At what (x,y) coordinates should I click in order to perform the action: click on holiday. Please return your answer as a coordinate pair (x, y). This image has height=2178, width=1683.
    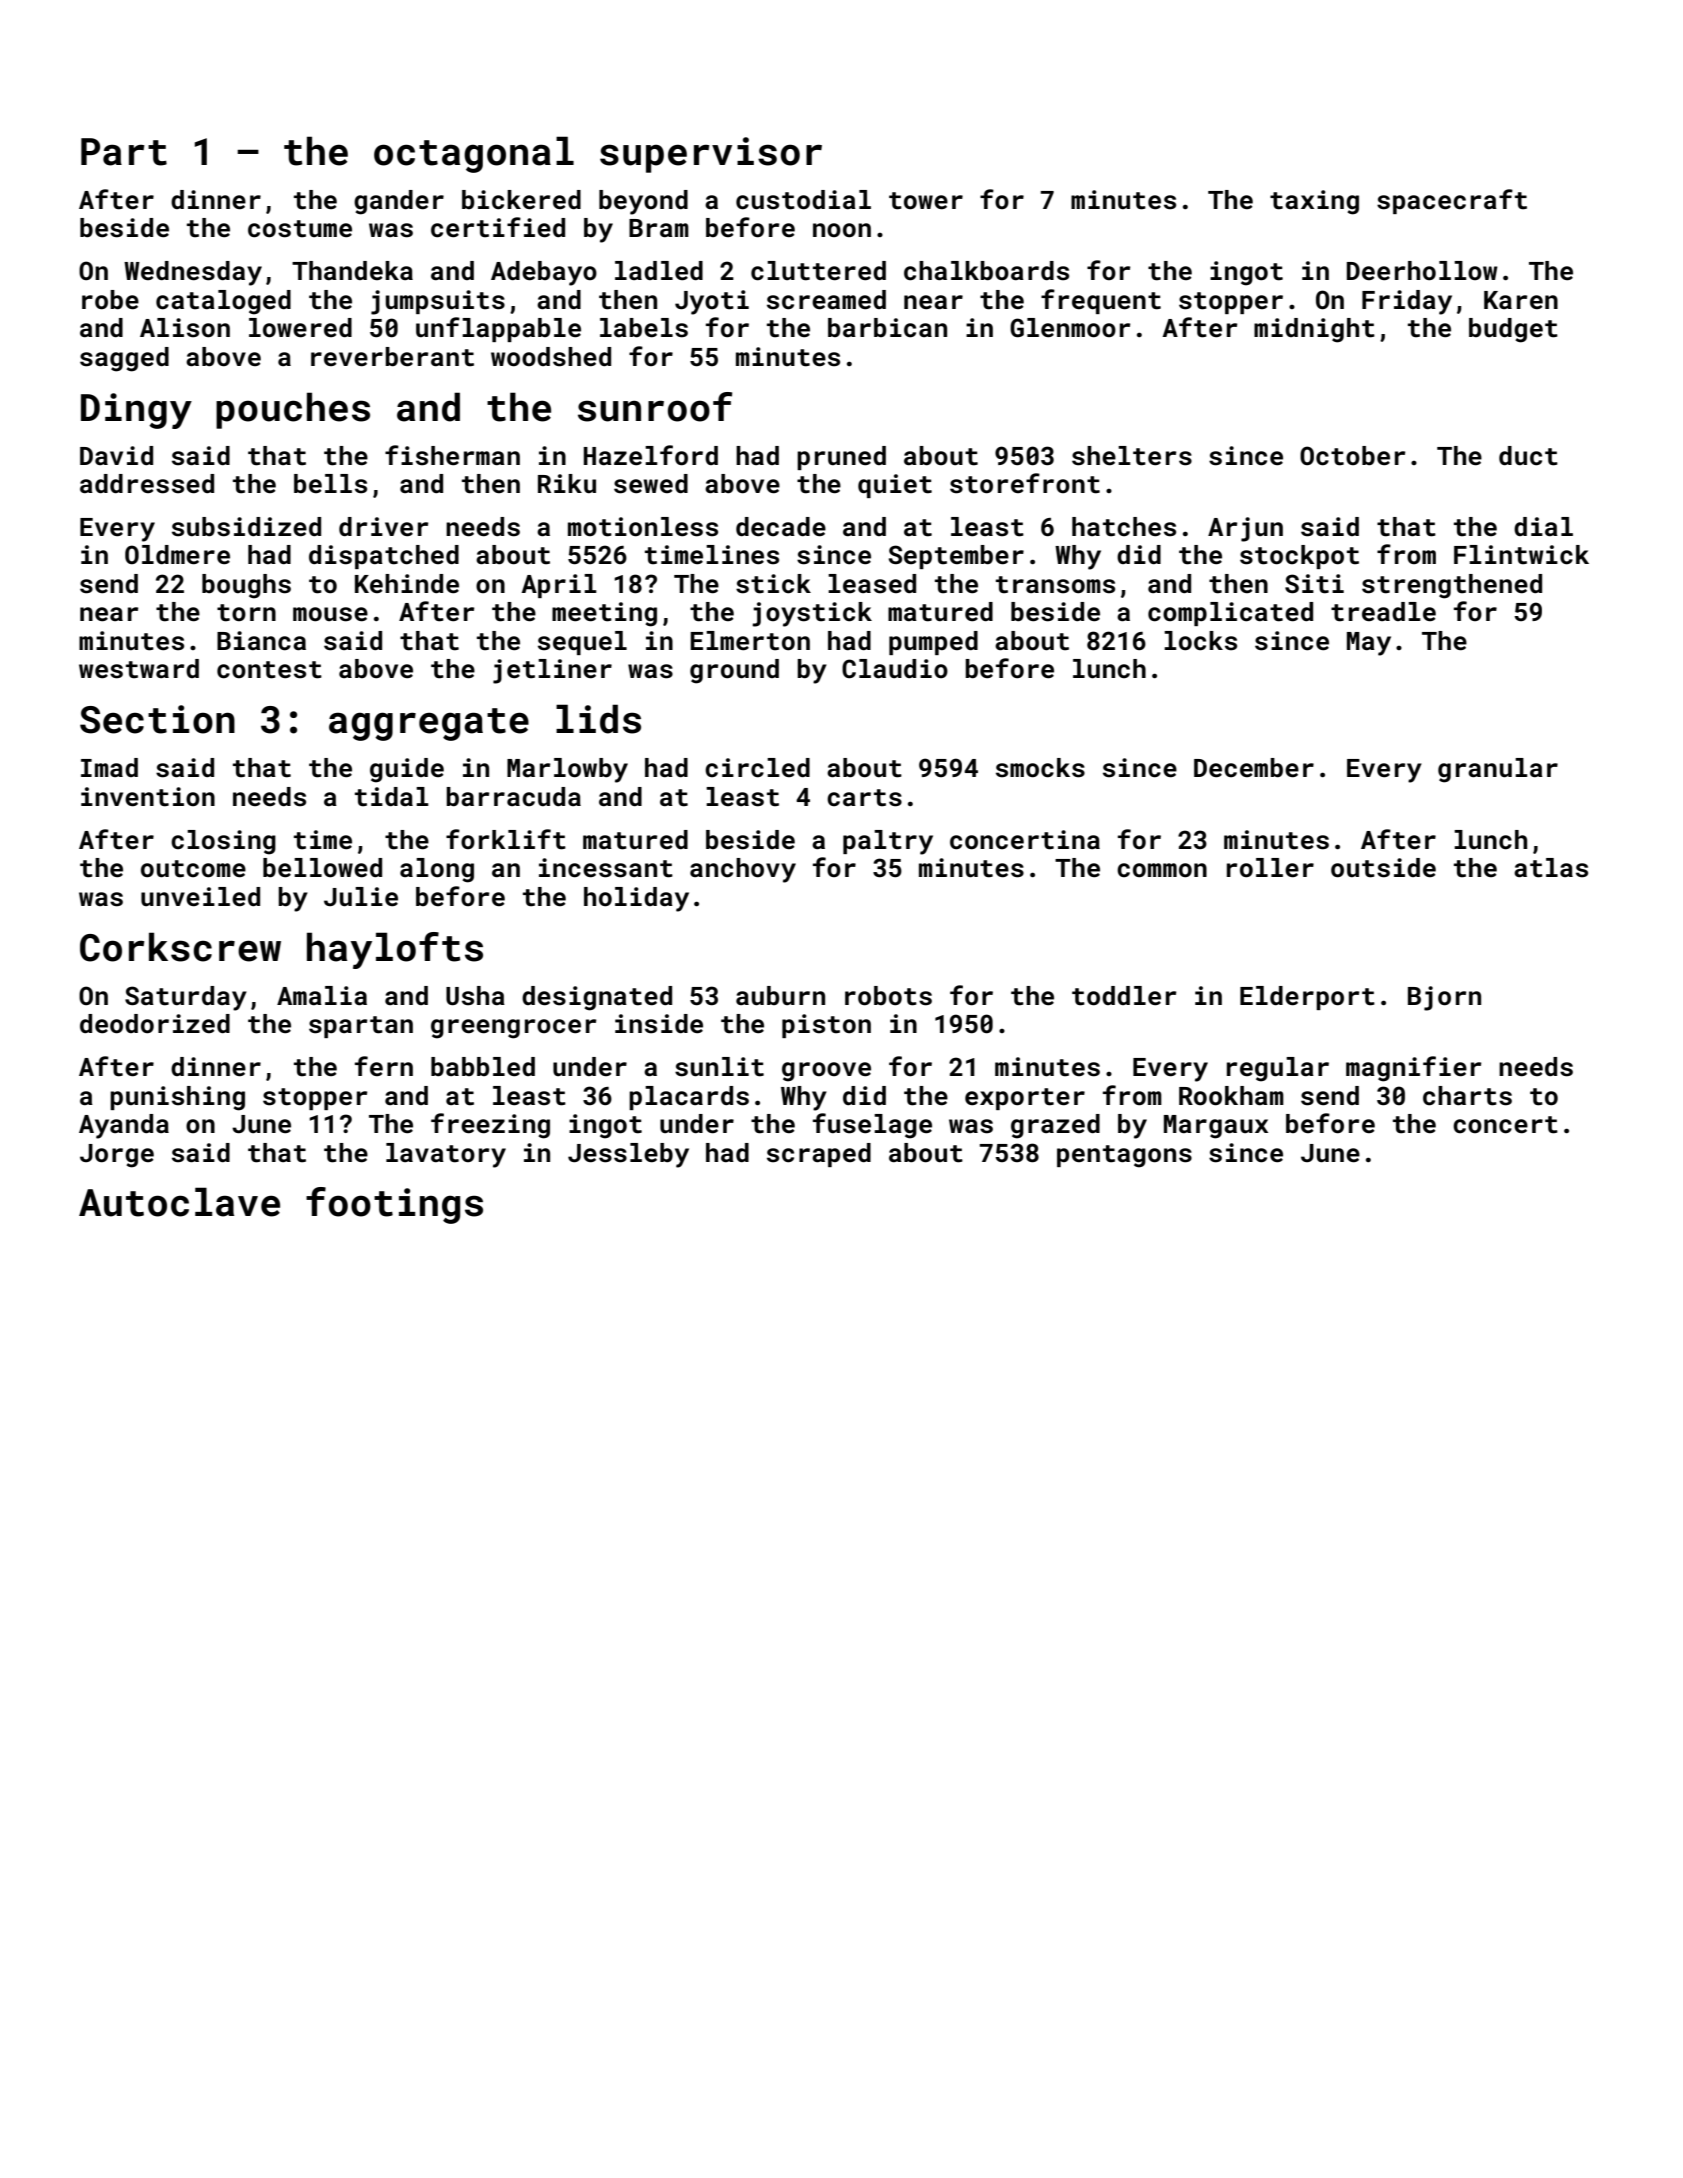
    Looking at the image, I should click on (636, 899).
